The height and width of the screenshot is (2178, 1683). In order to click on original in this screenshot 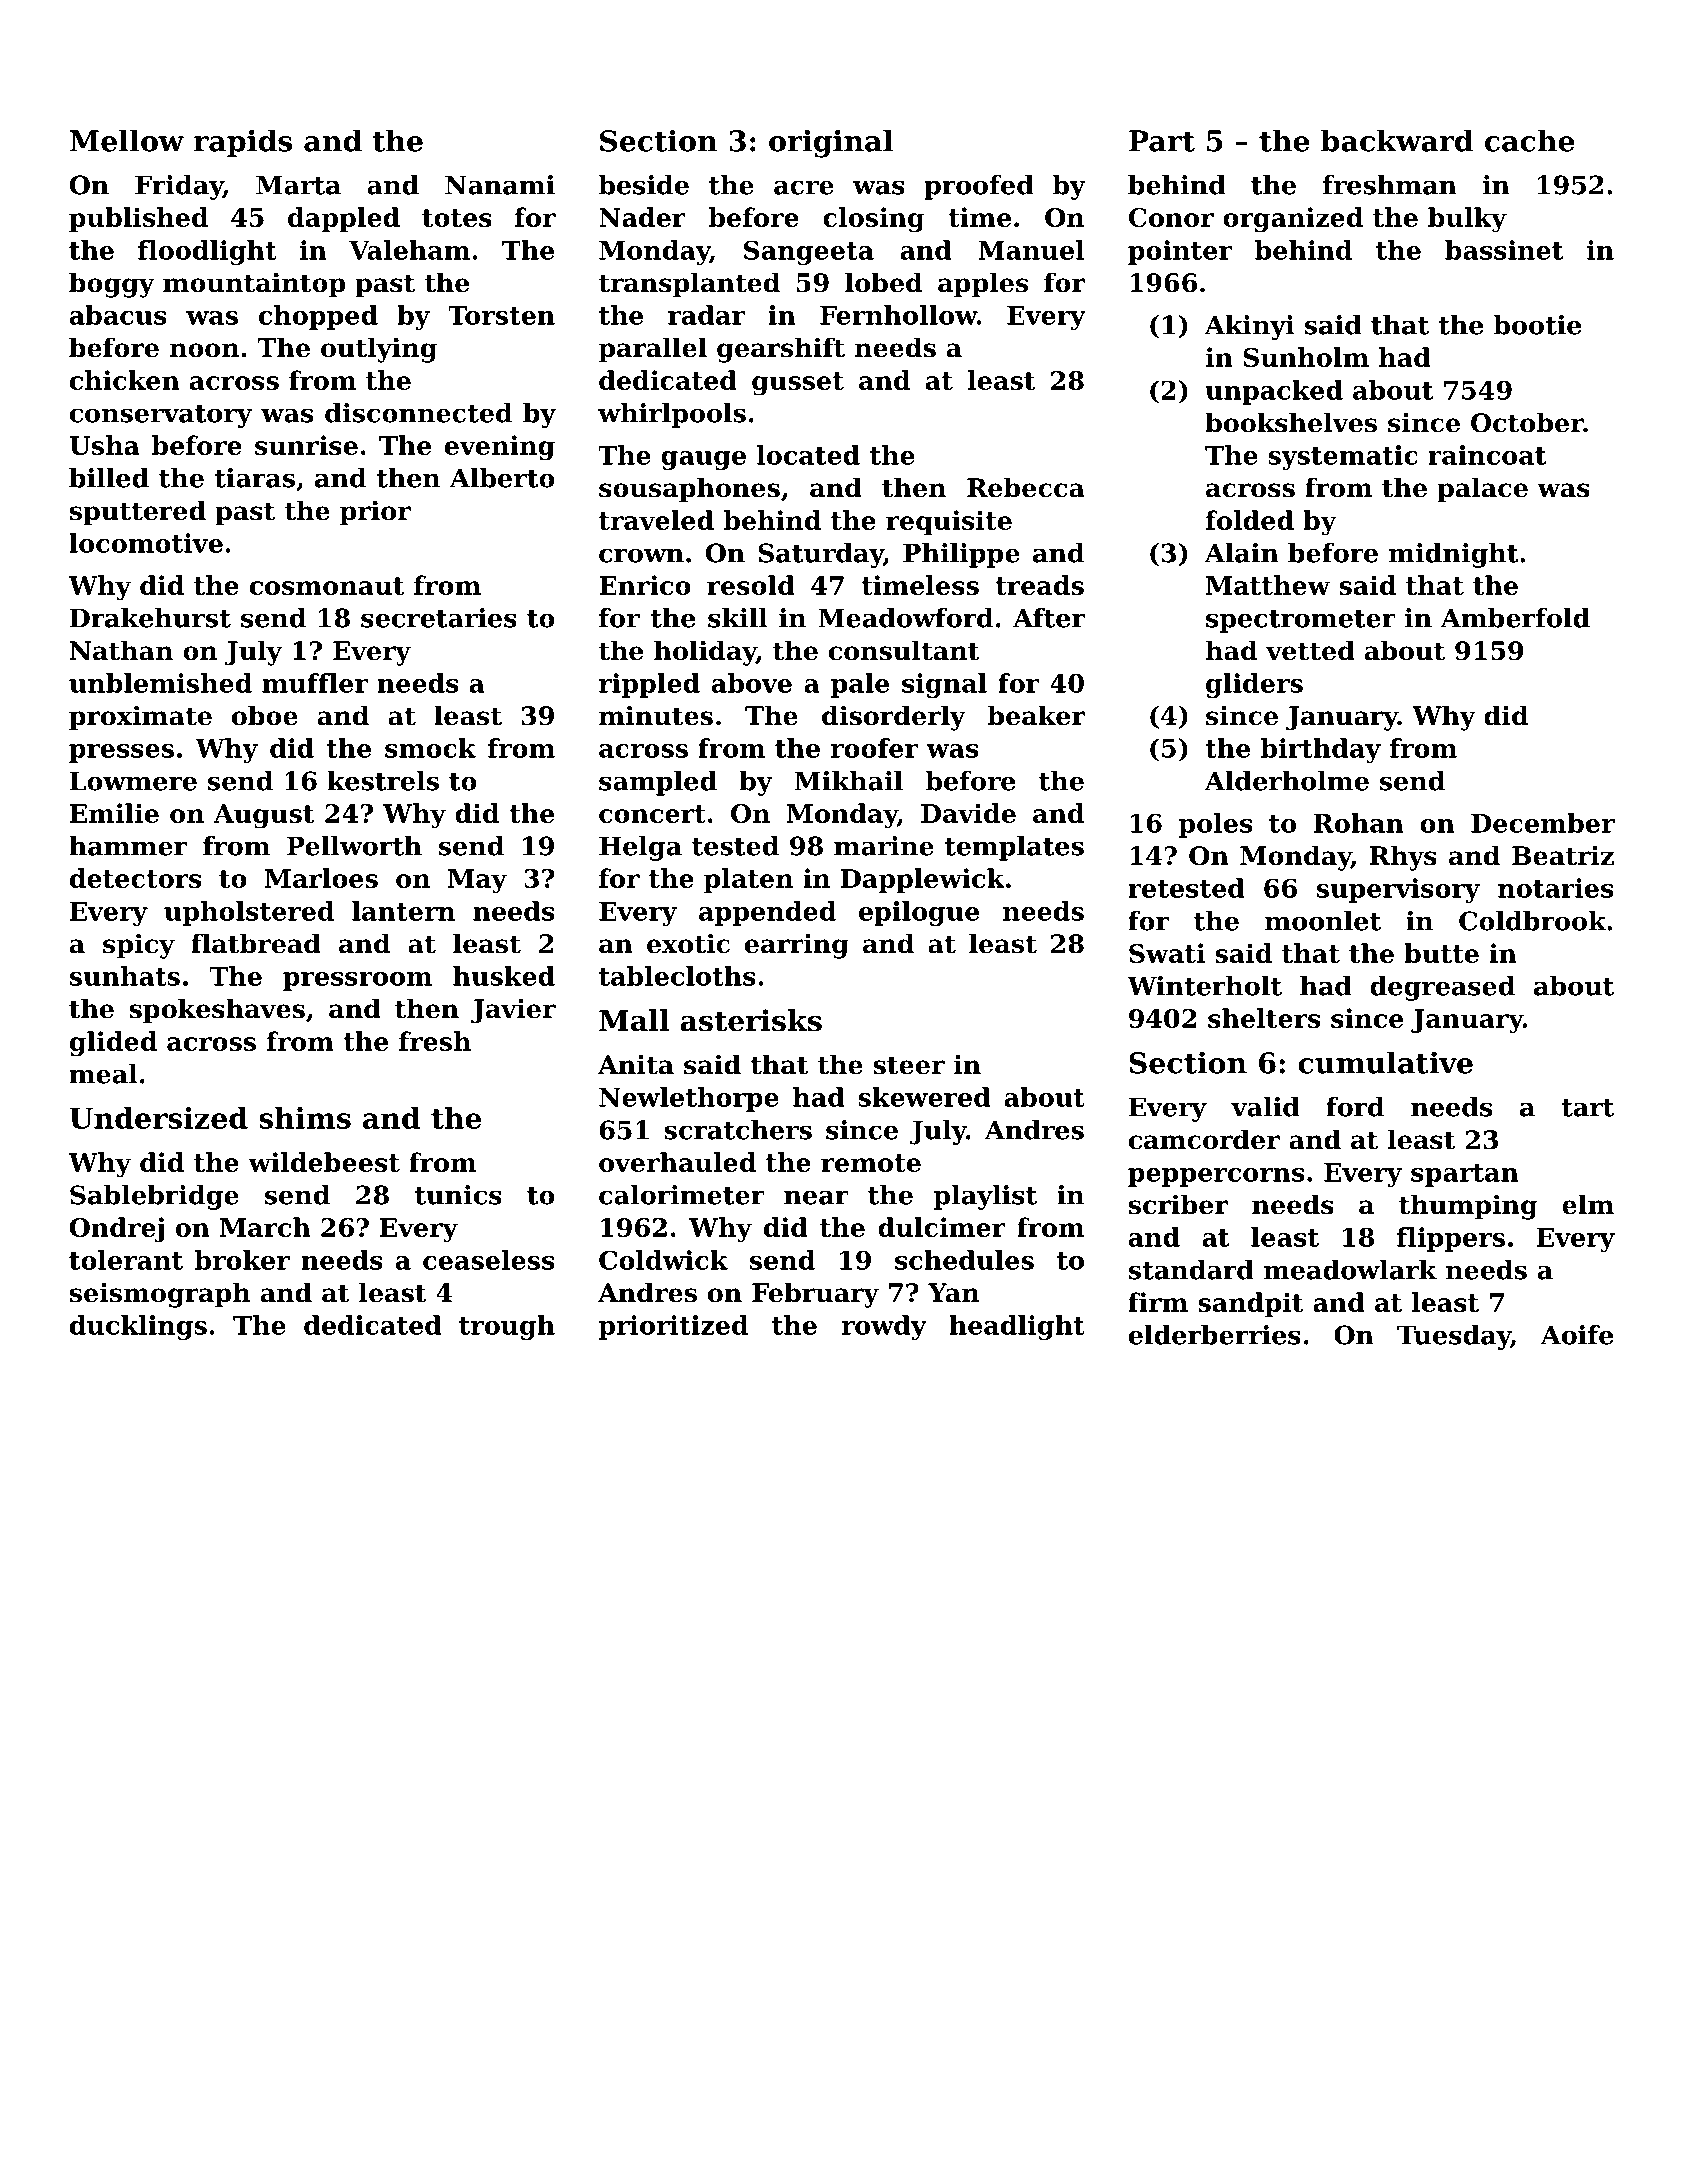, I will do `click(831, 143)`.
